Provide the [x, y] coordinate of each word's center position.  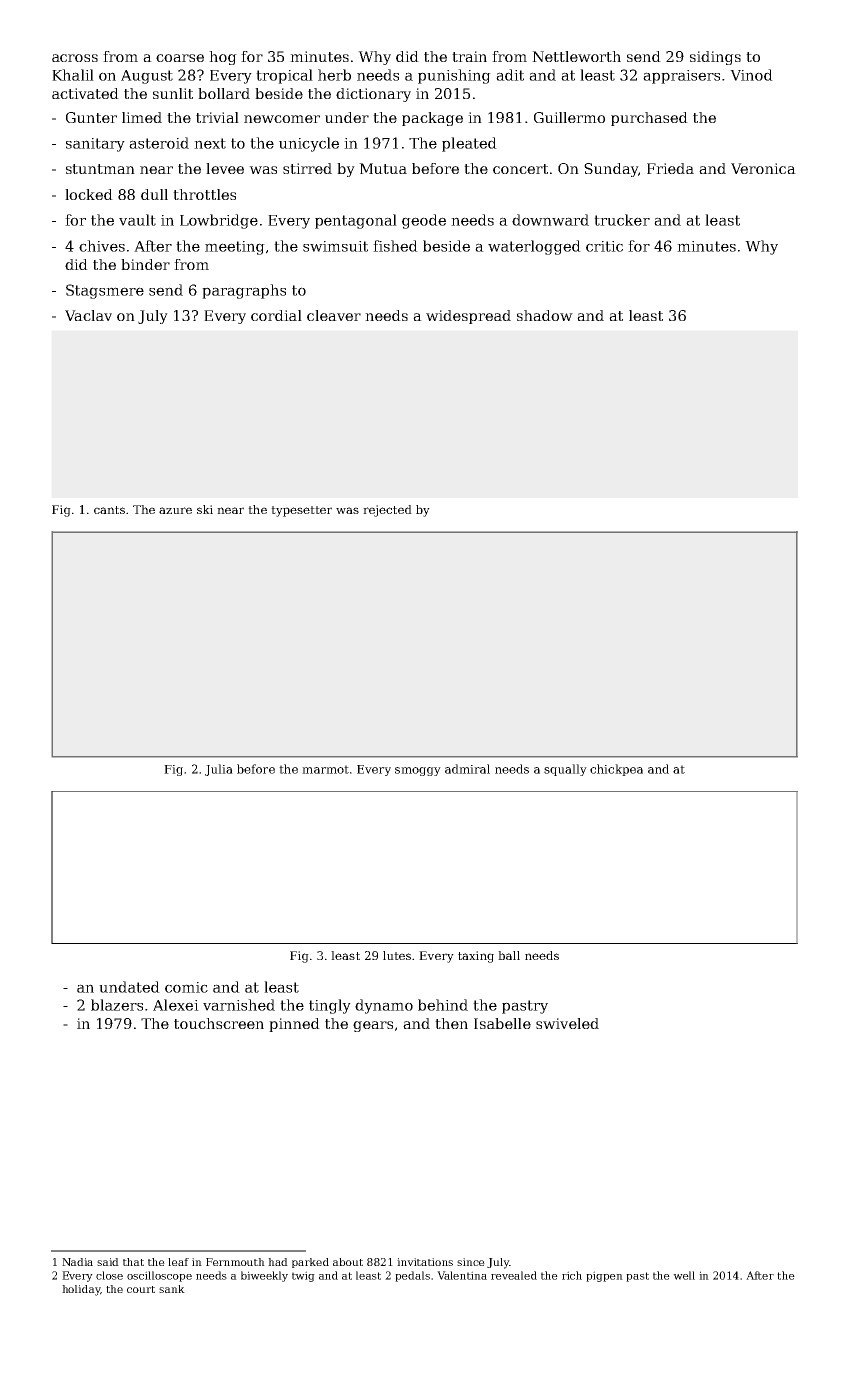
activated [85, 93]
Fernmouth [235, 1262]
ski [205, 509]
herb [334, 75]
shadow [545, 315]
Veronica [763, 168]
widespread [468, 317]
